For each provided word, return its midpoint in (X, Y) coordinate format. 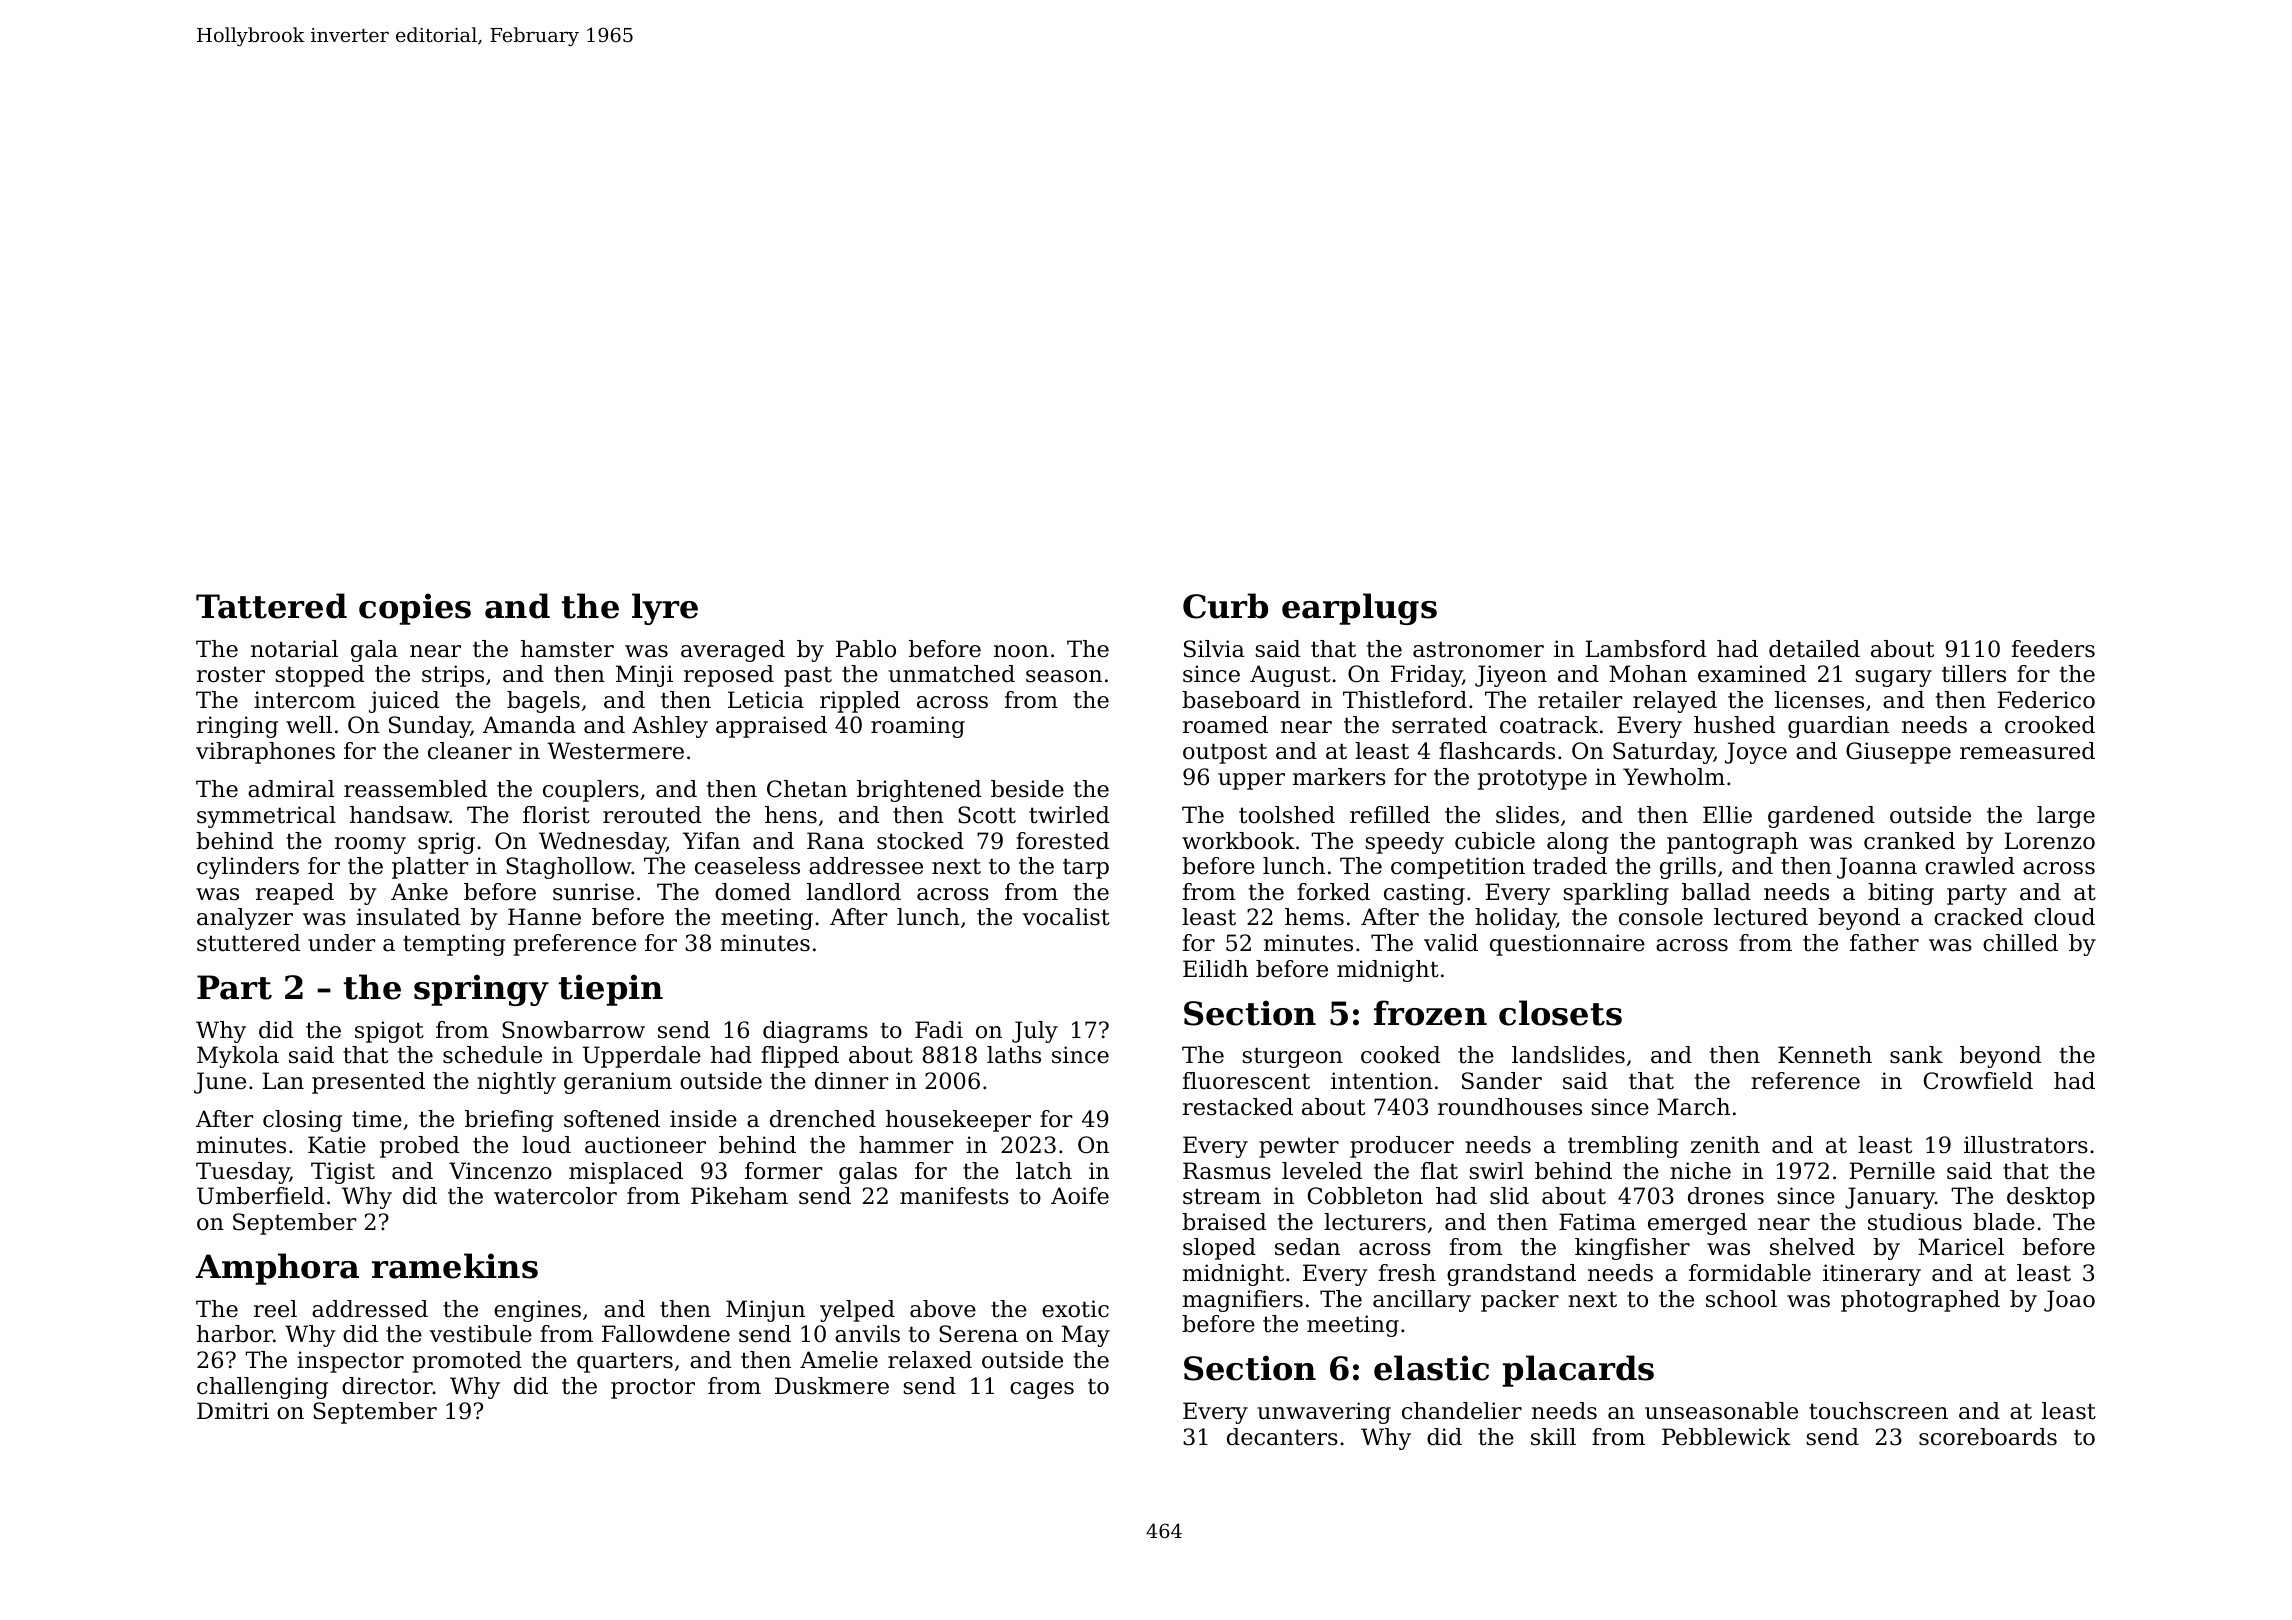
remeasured (2027, 751)
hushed (1734, 725)
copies (415, 609)
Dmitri (233, 1411)
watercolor (555, 1196)
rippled (860, 702)
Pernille (1892, 1171)
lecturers (1375, 1222)
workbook (1238, 841)
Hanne (544, 917)
